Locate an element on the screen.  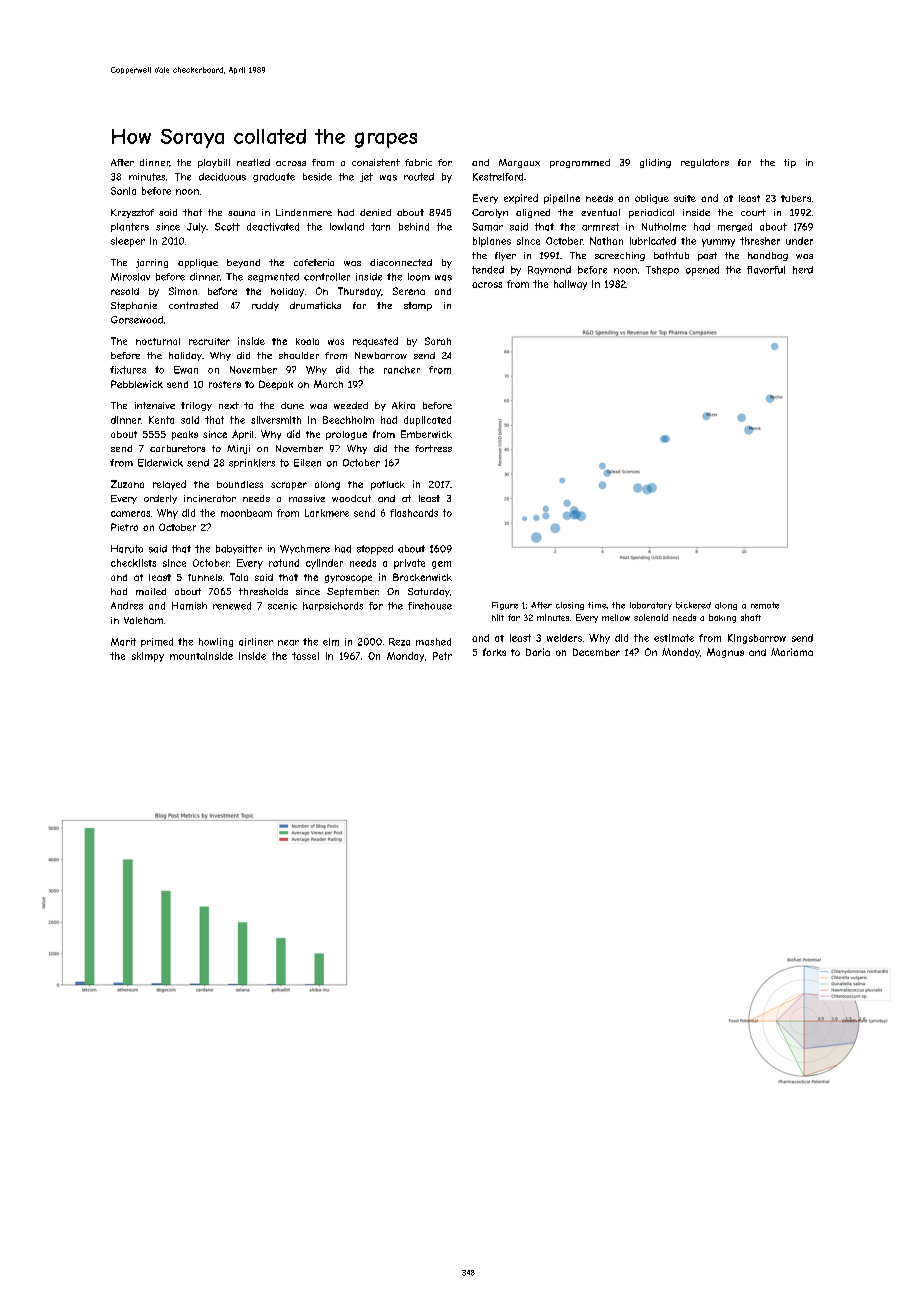
Emberwick is located at coordinates (426, 434).
